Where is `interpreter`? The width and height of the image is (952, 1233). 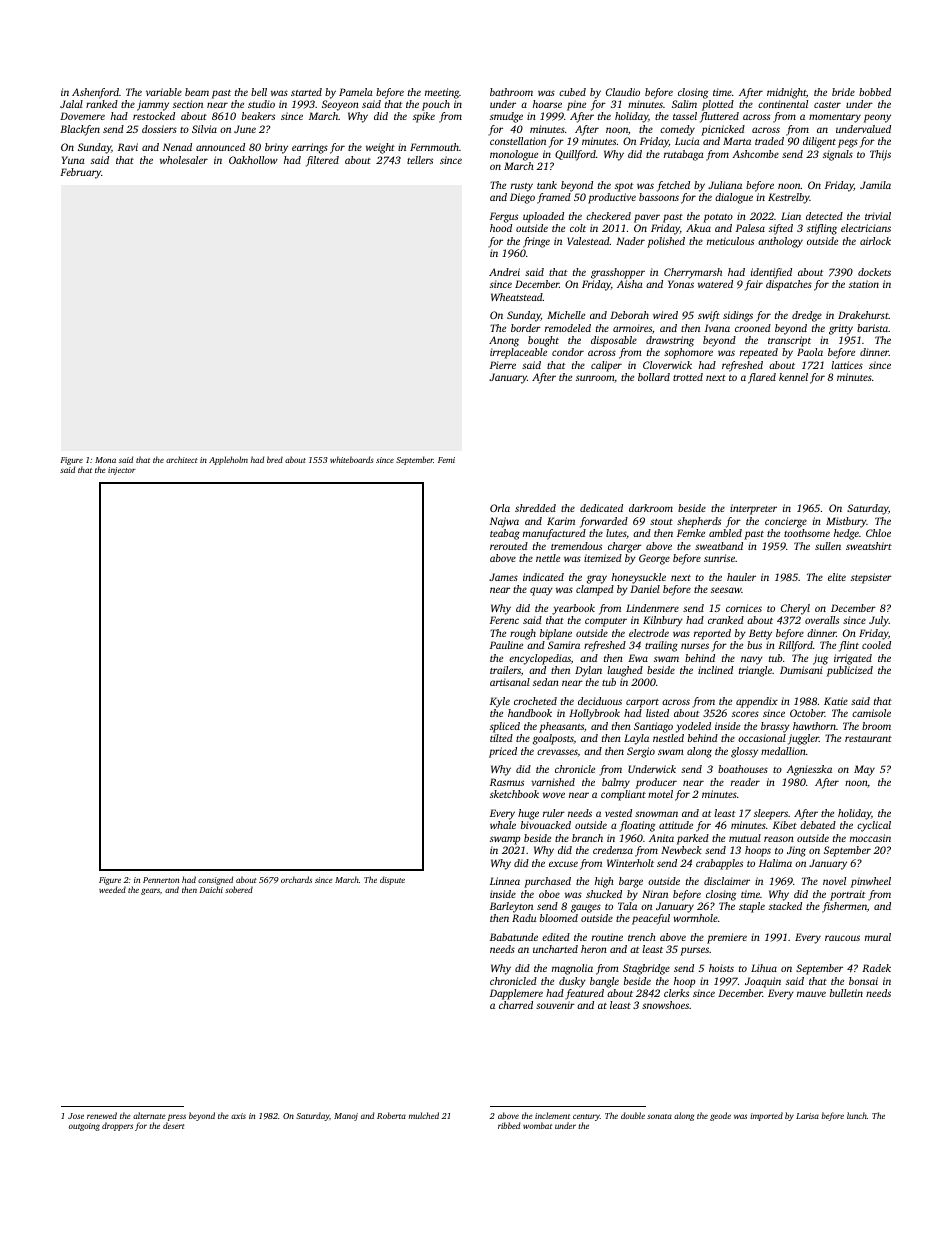 interpreter is located at coordinates (753, 509).
